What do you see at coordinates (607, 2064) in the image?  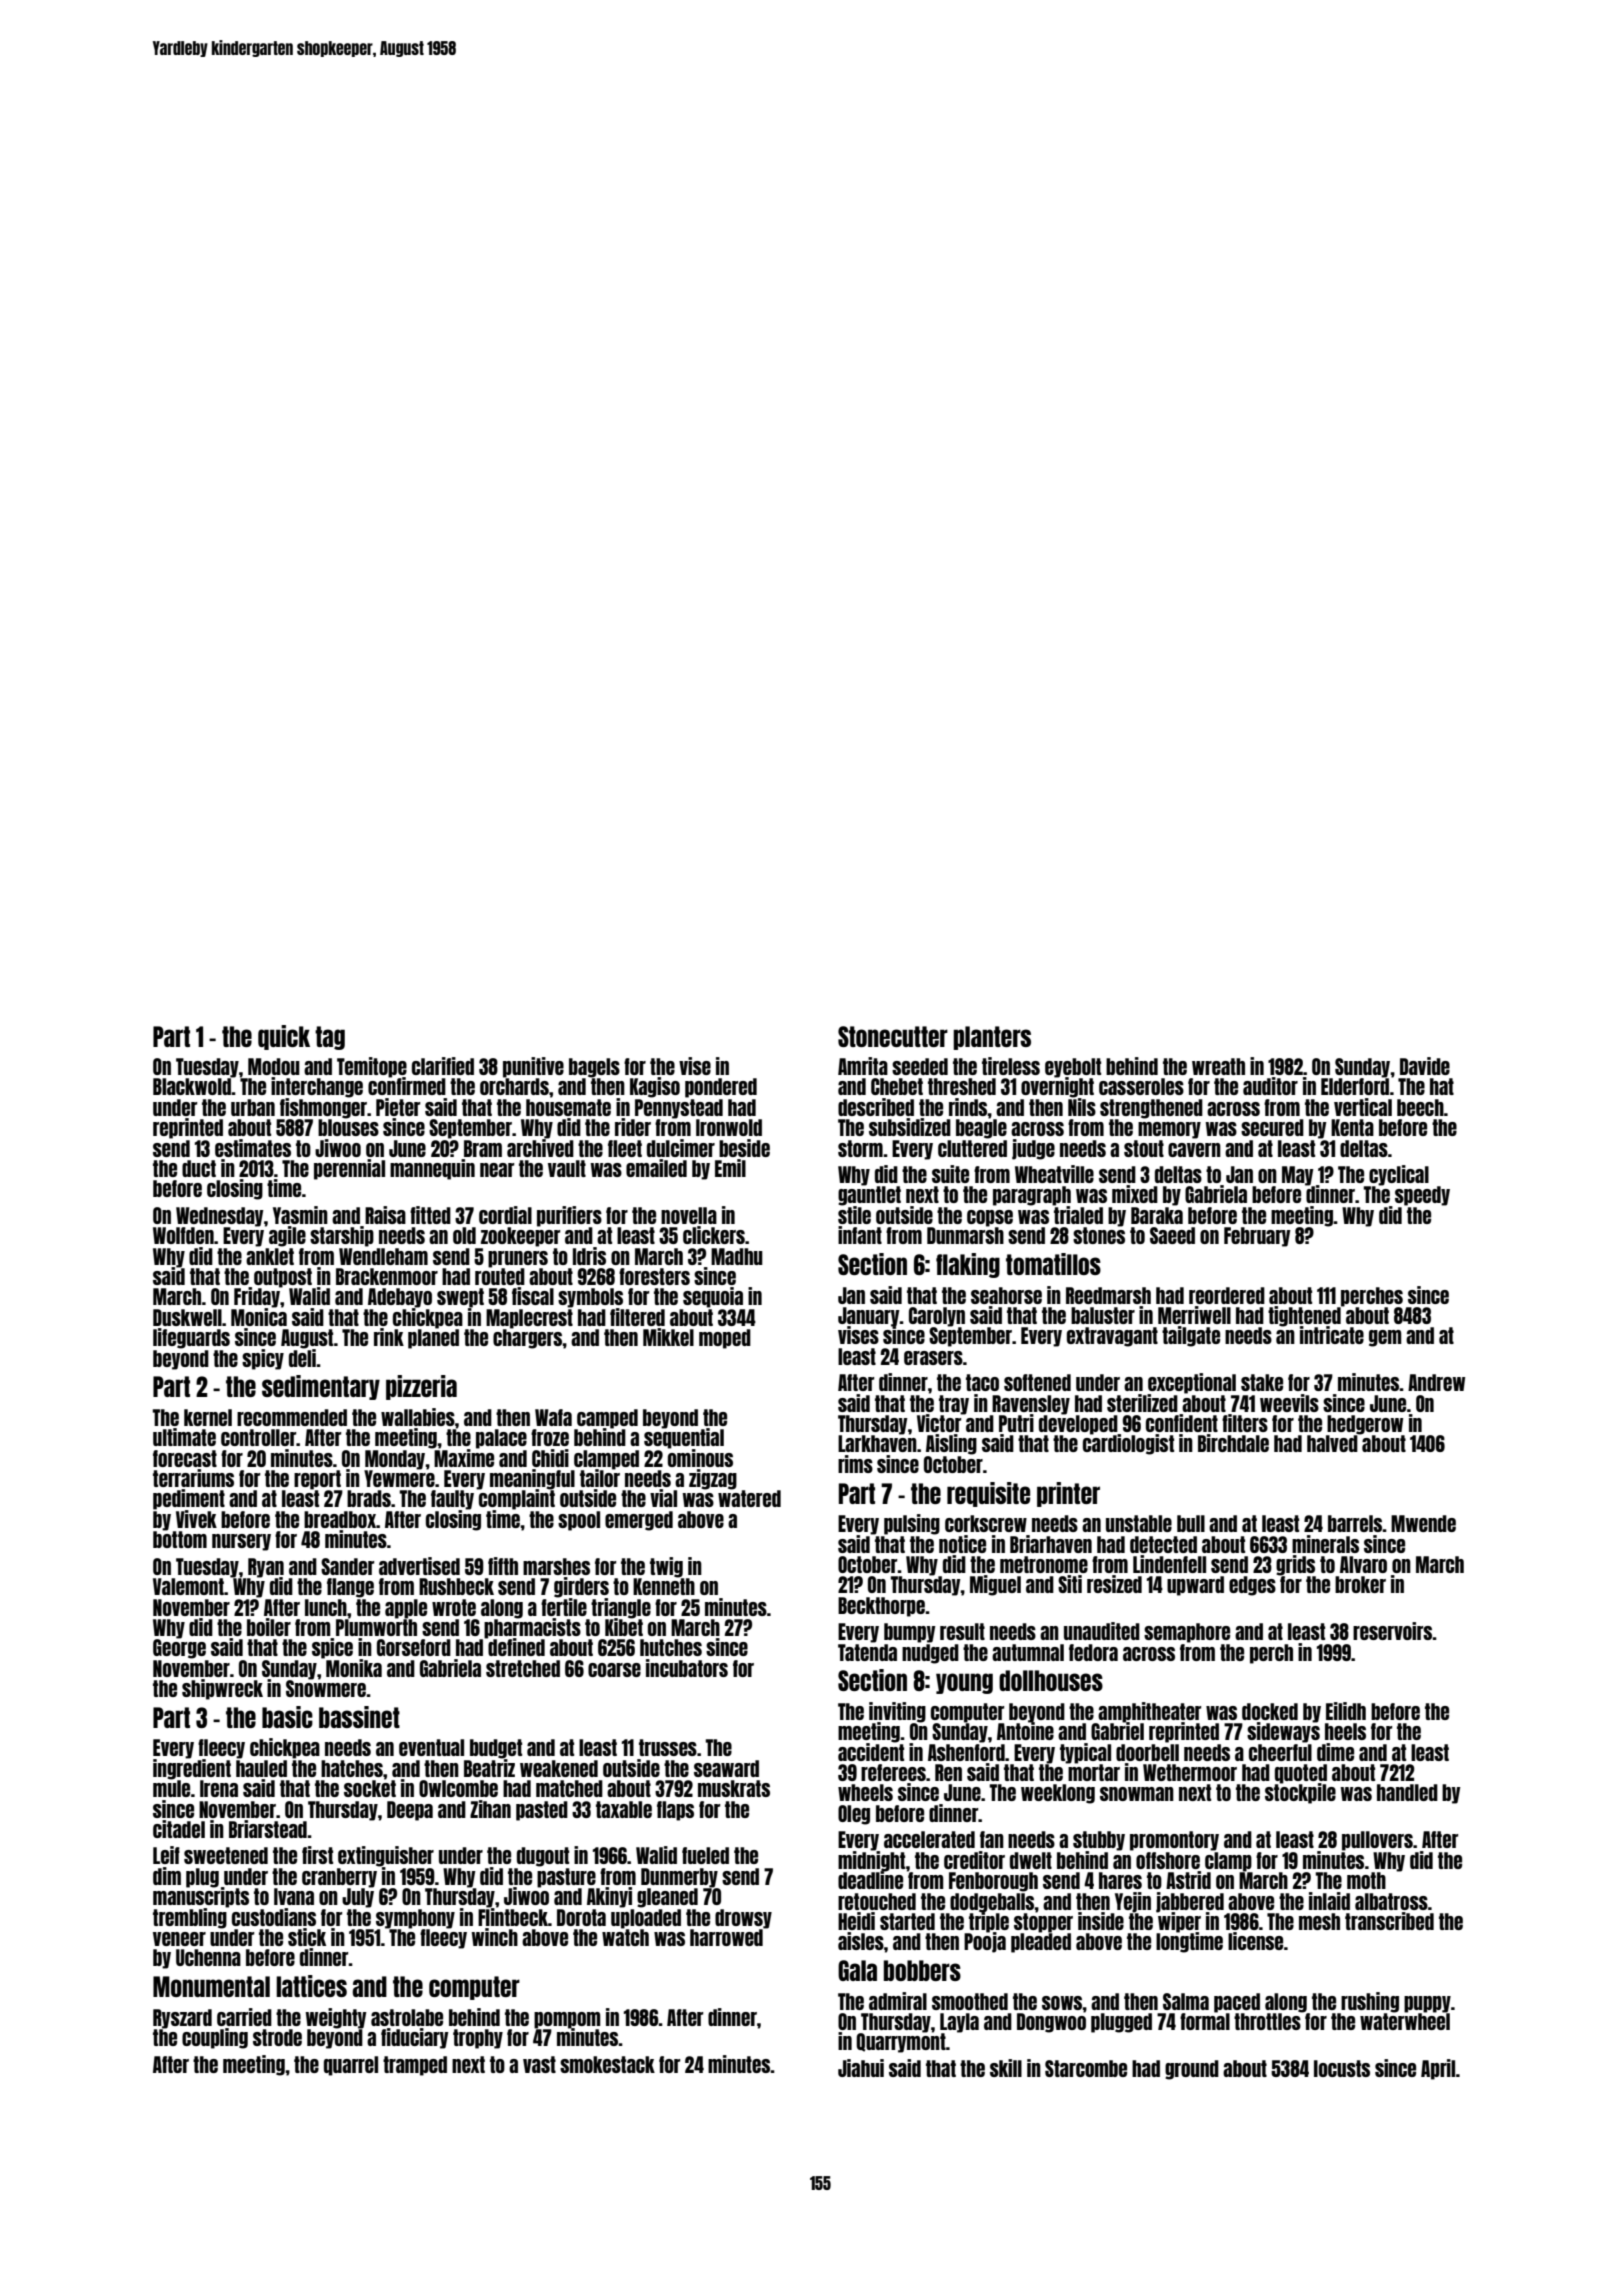 I see `smokestack` at bounding box center [607, 2064].
